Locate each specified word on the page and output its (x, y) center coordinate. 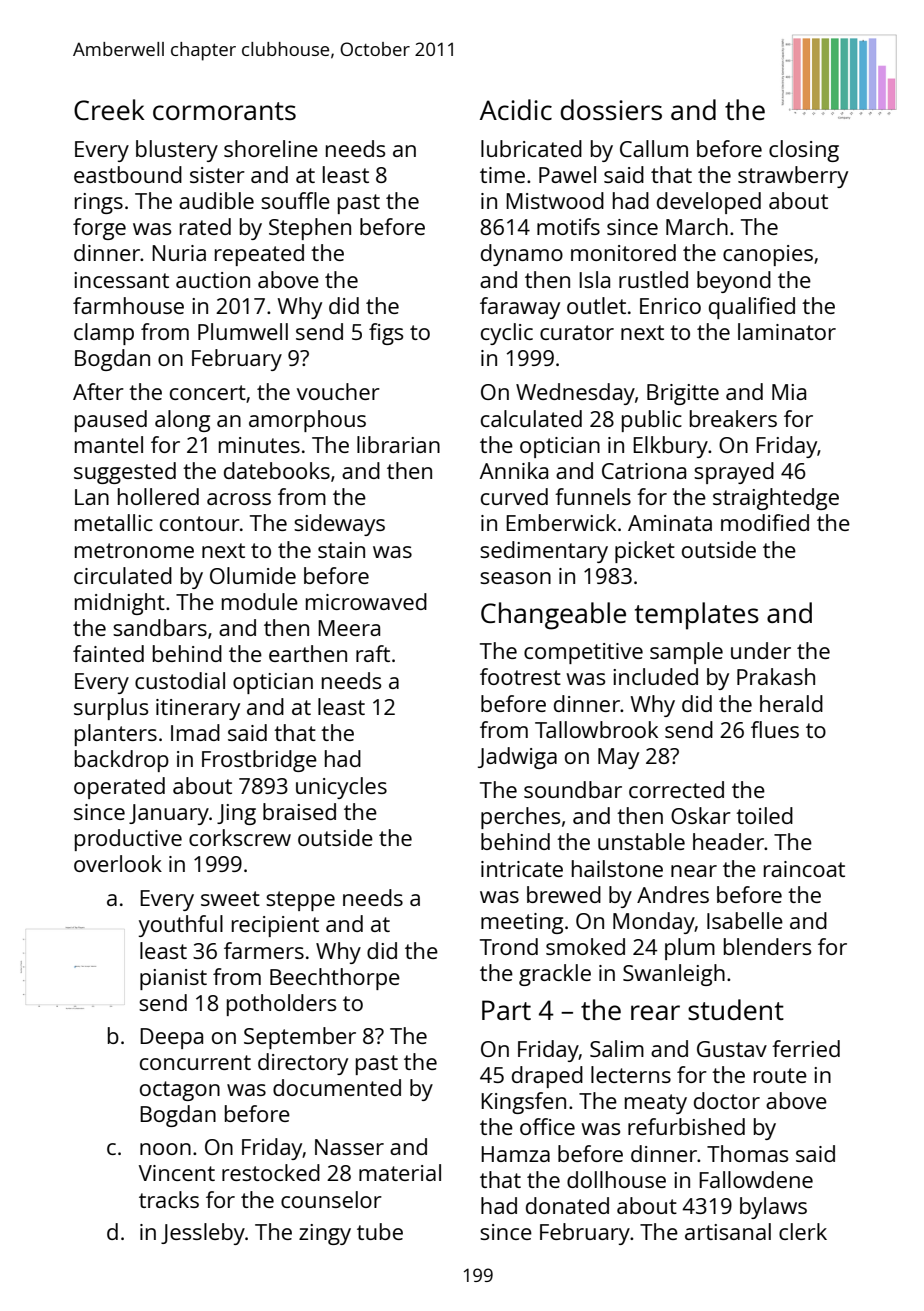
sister (217, 175)
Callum (654, 148)
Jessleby (203, 1234)
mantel (109, 444)
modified (765, 522)
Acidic (516, 109)
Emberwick (561, 522)
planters (116, 735)
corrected (676, 789)
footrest (520, 676)
